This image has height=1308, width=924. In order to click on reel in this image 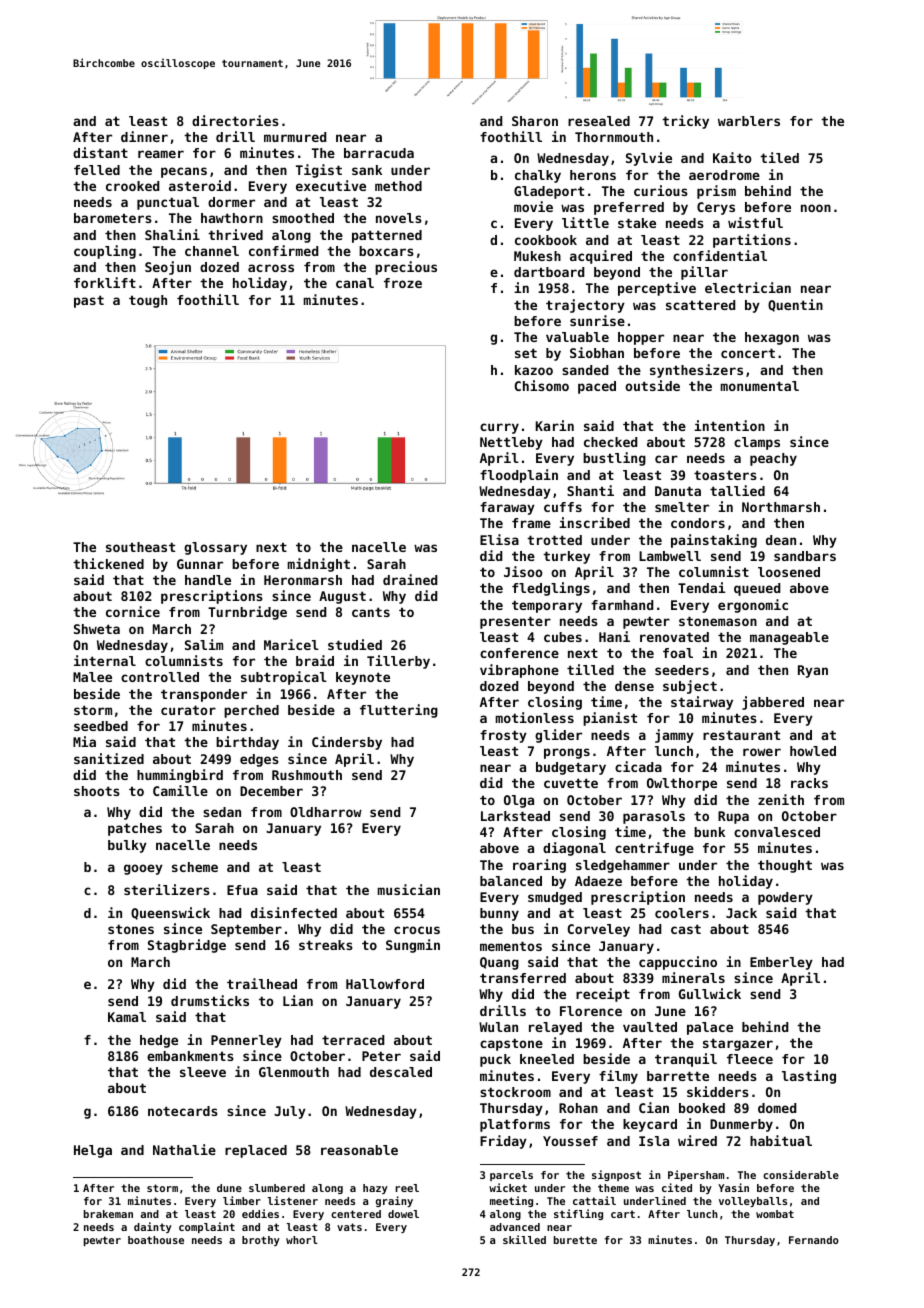, I will do `click(407, 1188)`.
